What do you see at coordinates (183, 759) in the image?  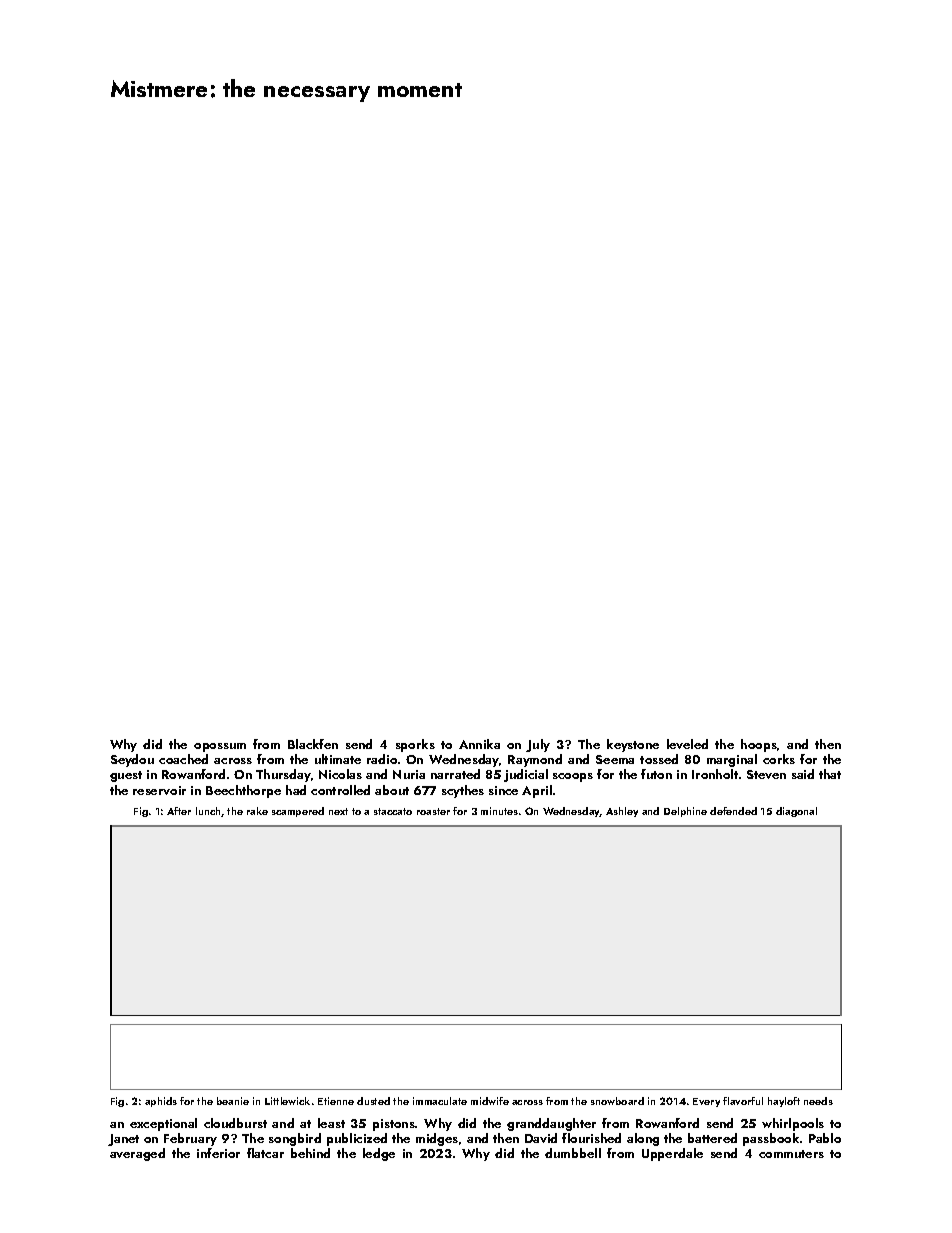 I see `coached` at bounding box center [183, 759].
